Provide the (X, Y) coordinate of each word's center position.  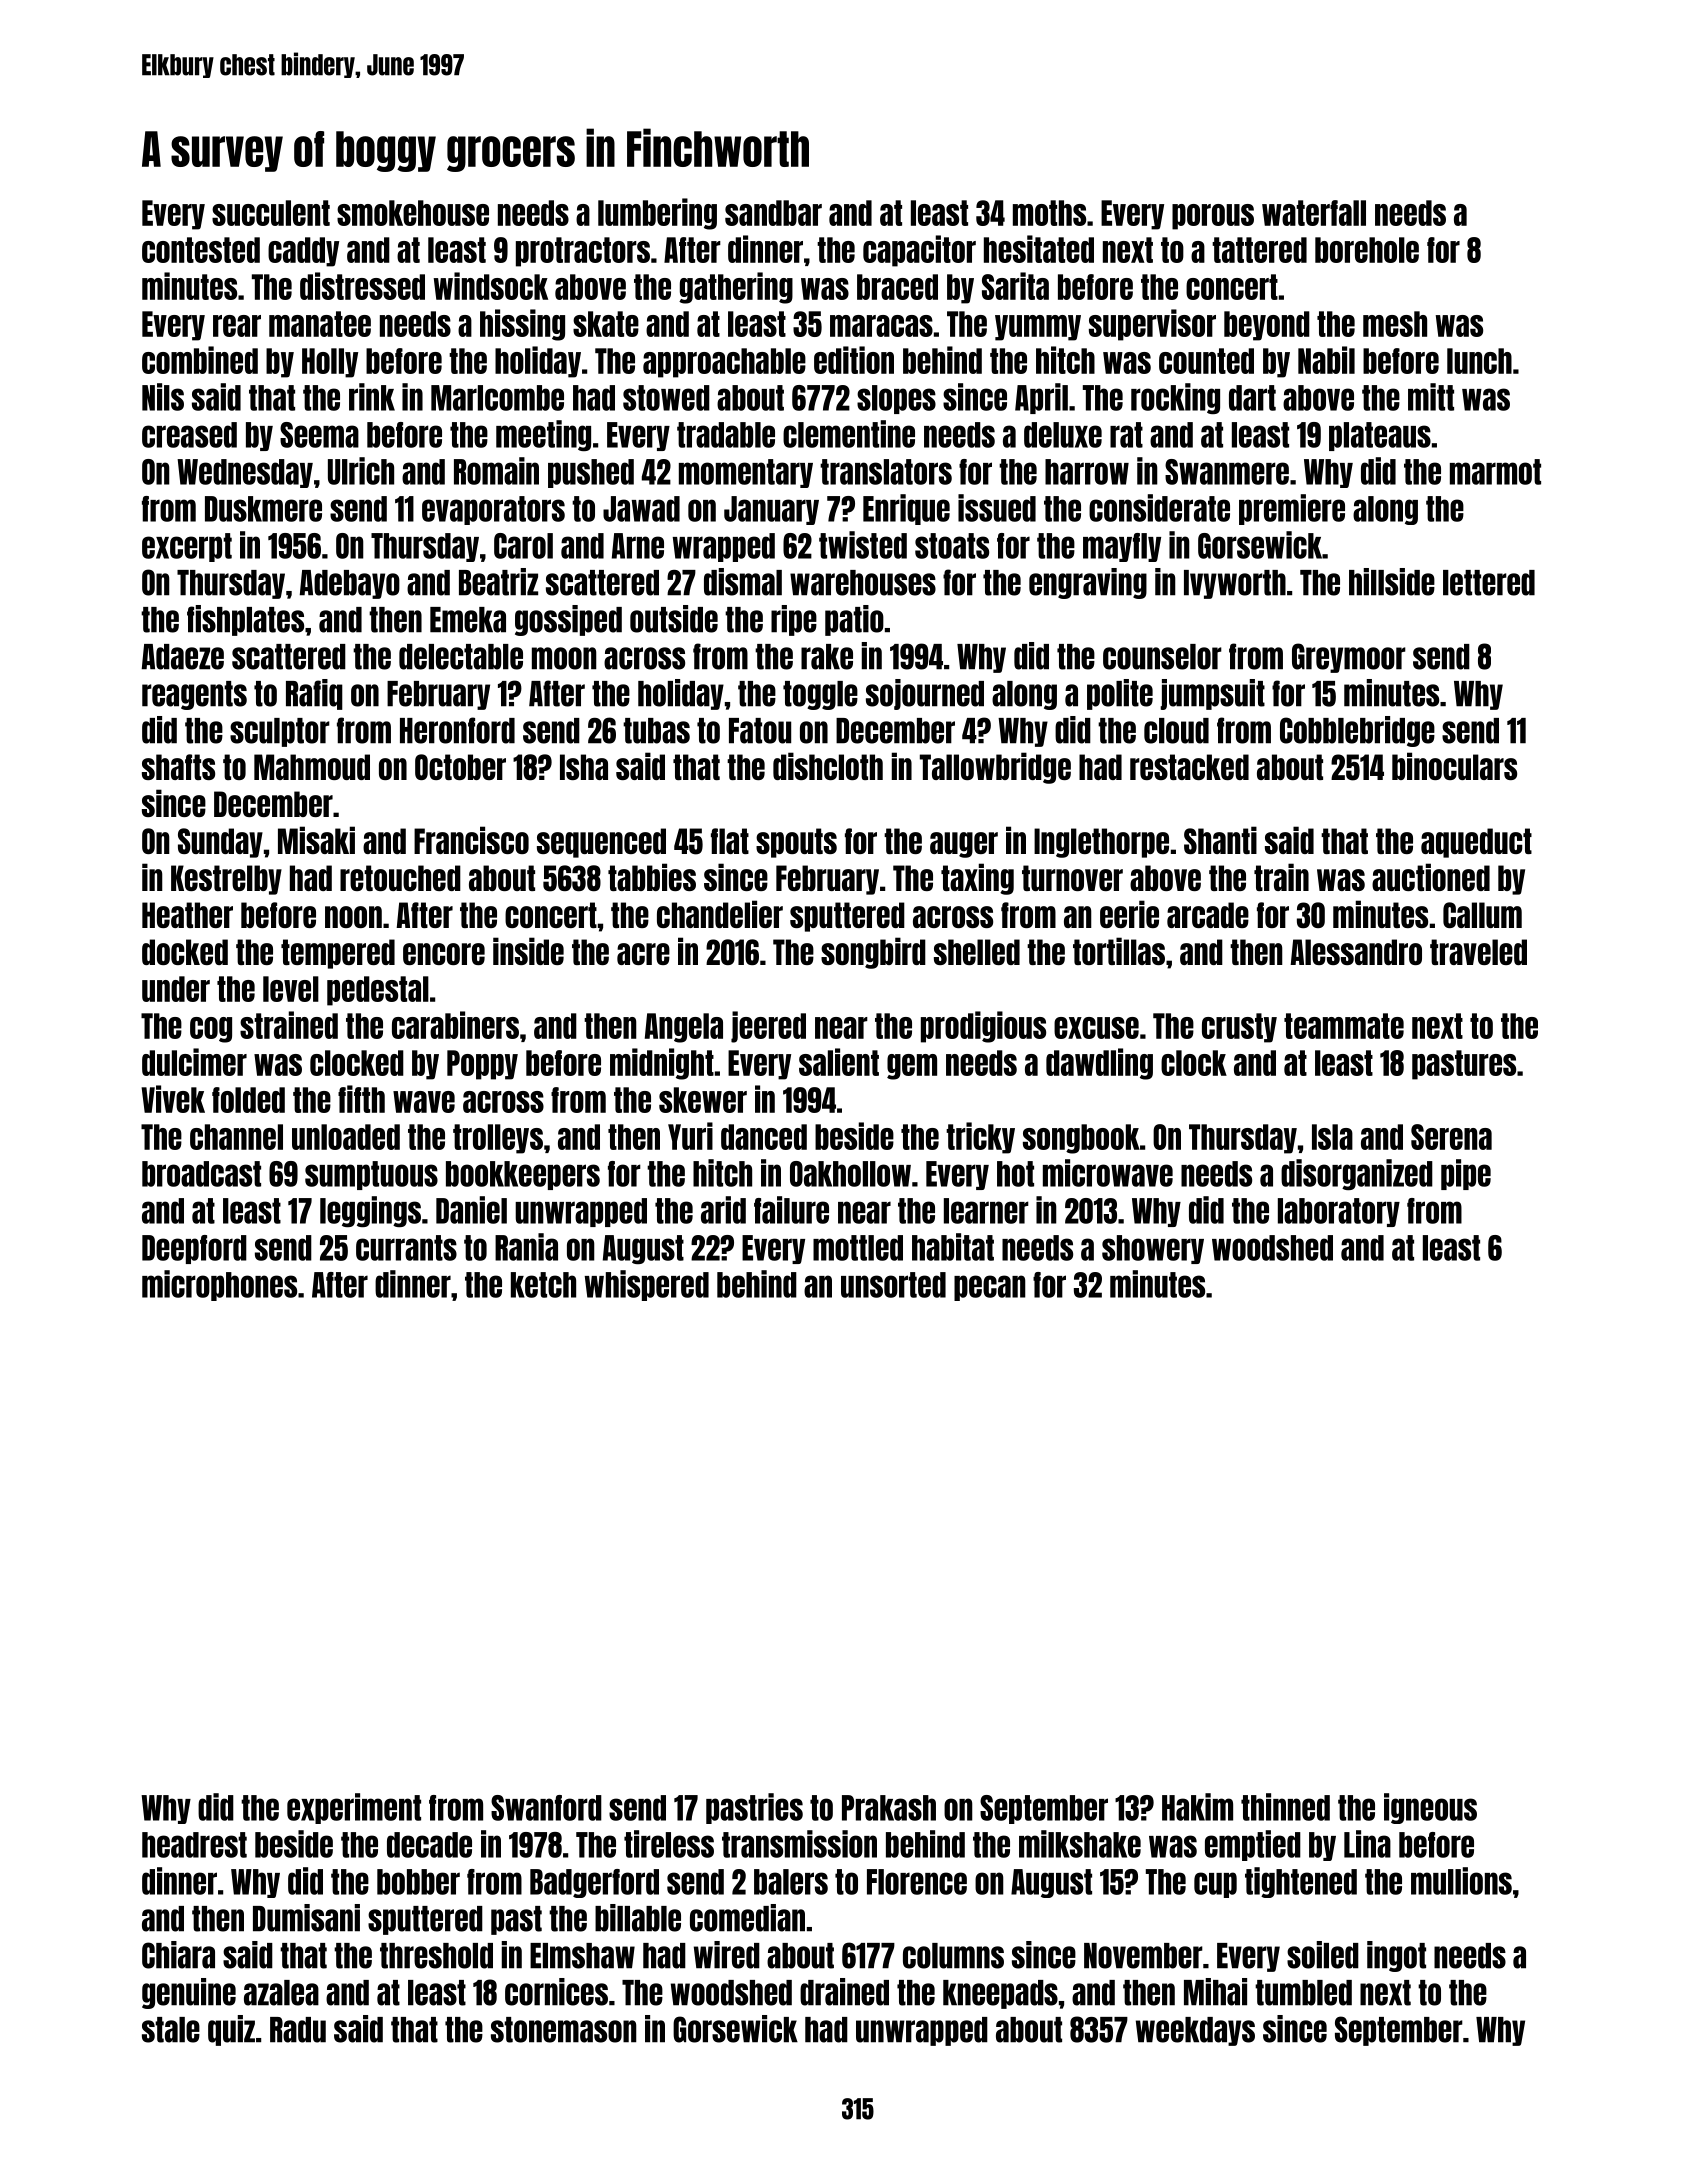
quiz (231, 2030)
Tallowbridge (995, 768)
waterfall (1314, 213)
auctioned (1431, 877)
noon (353, 917)
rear (237, 326)
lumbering (657, 214)
